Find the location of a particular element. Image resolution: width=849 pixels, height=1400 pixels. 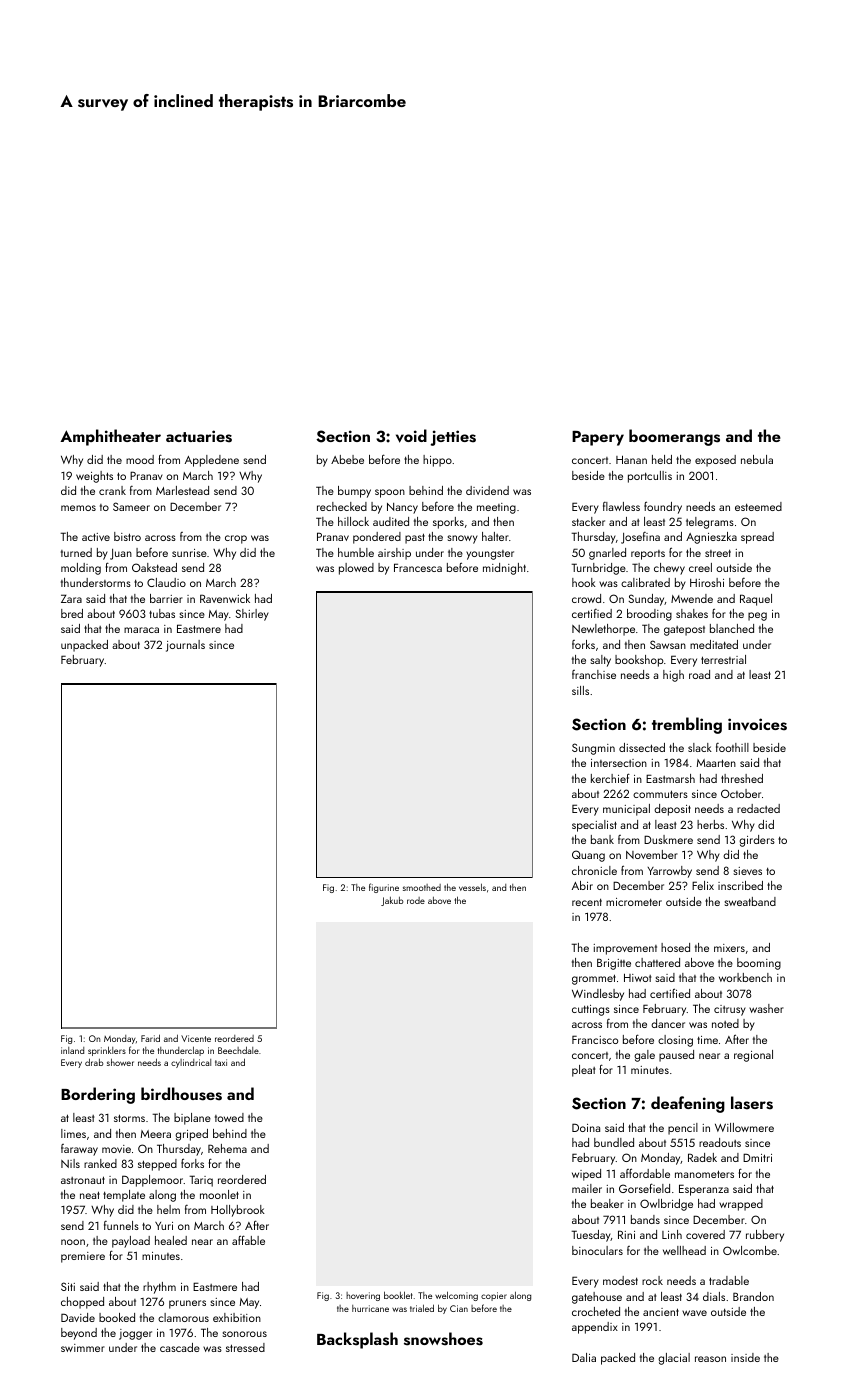

vessels is located at coordinates (472, 887).
